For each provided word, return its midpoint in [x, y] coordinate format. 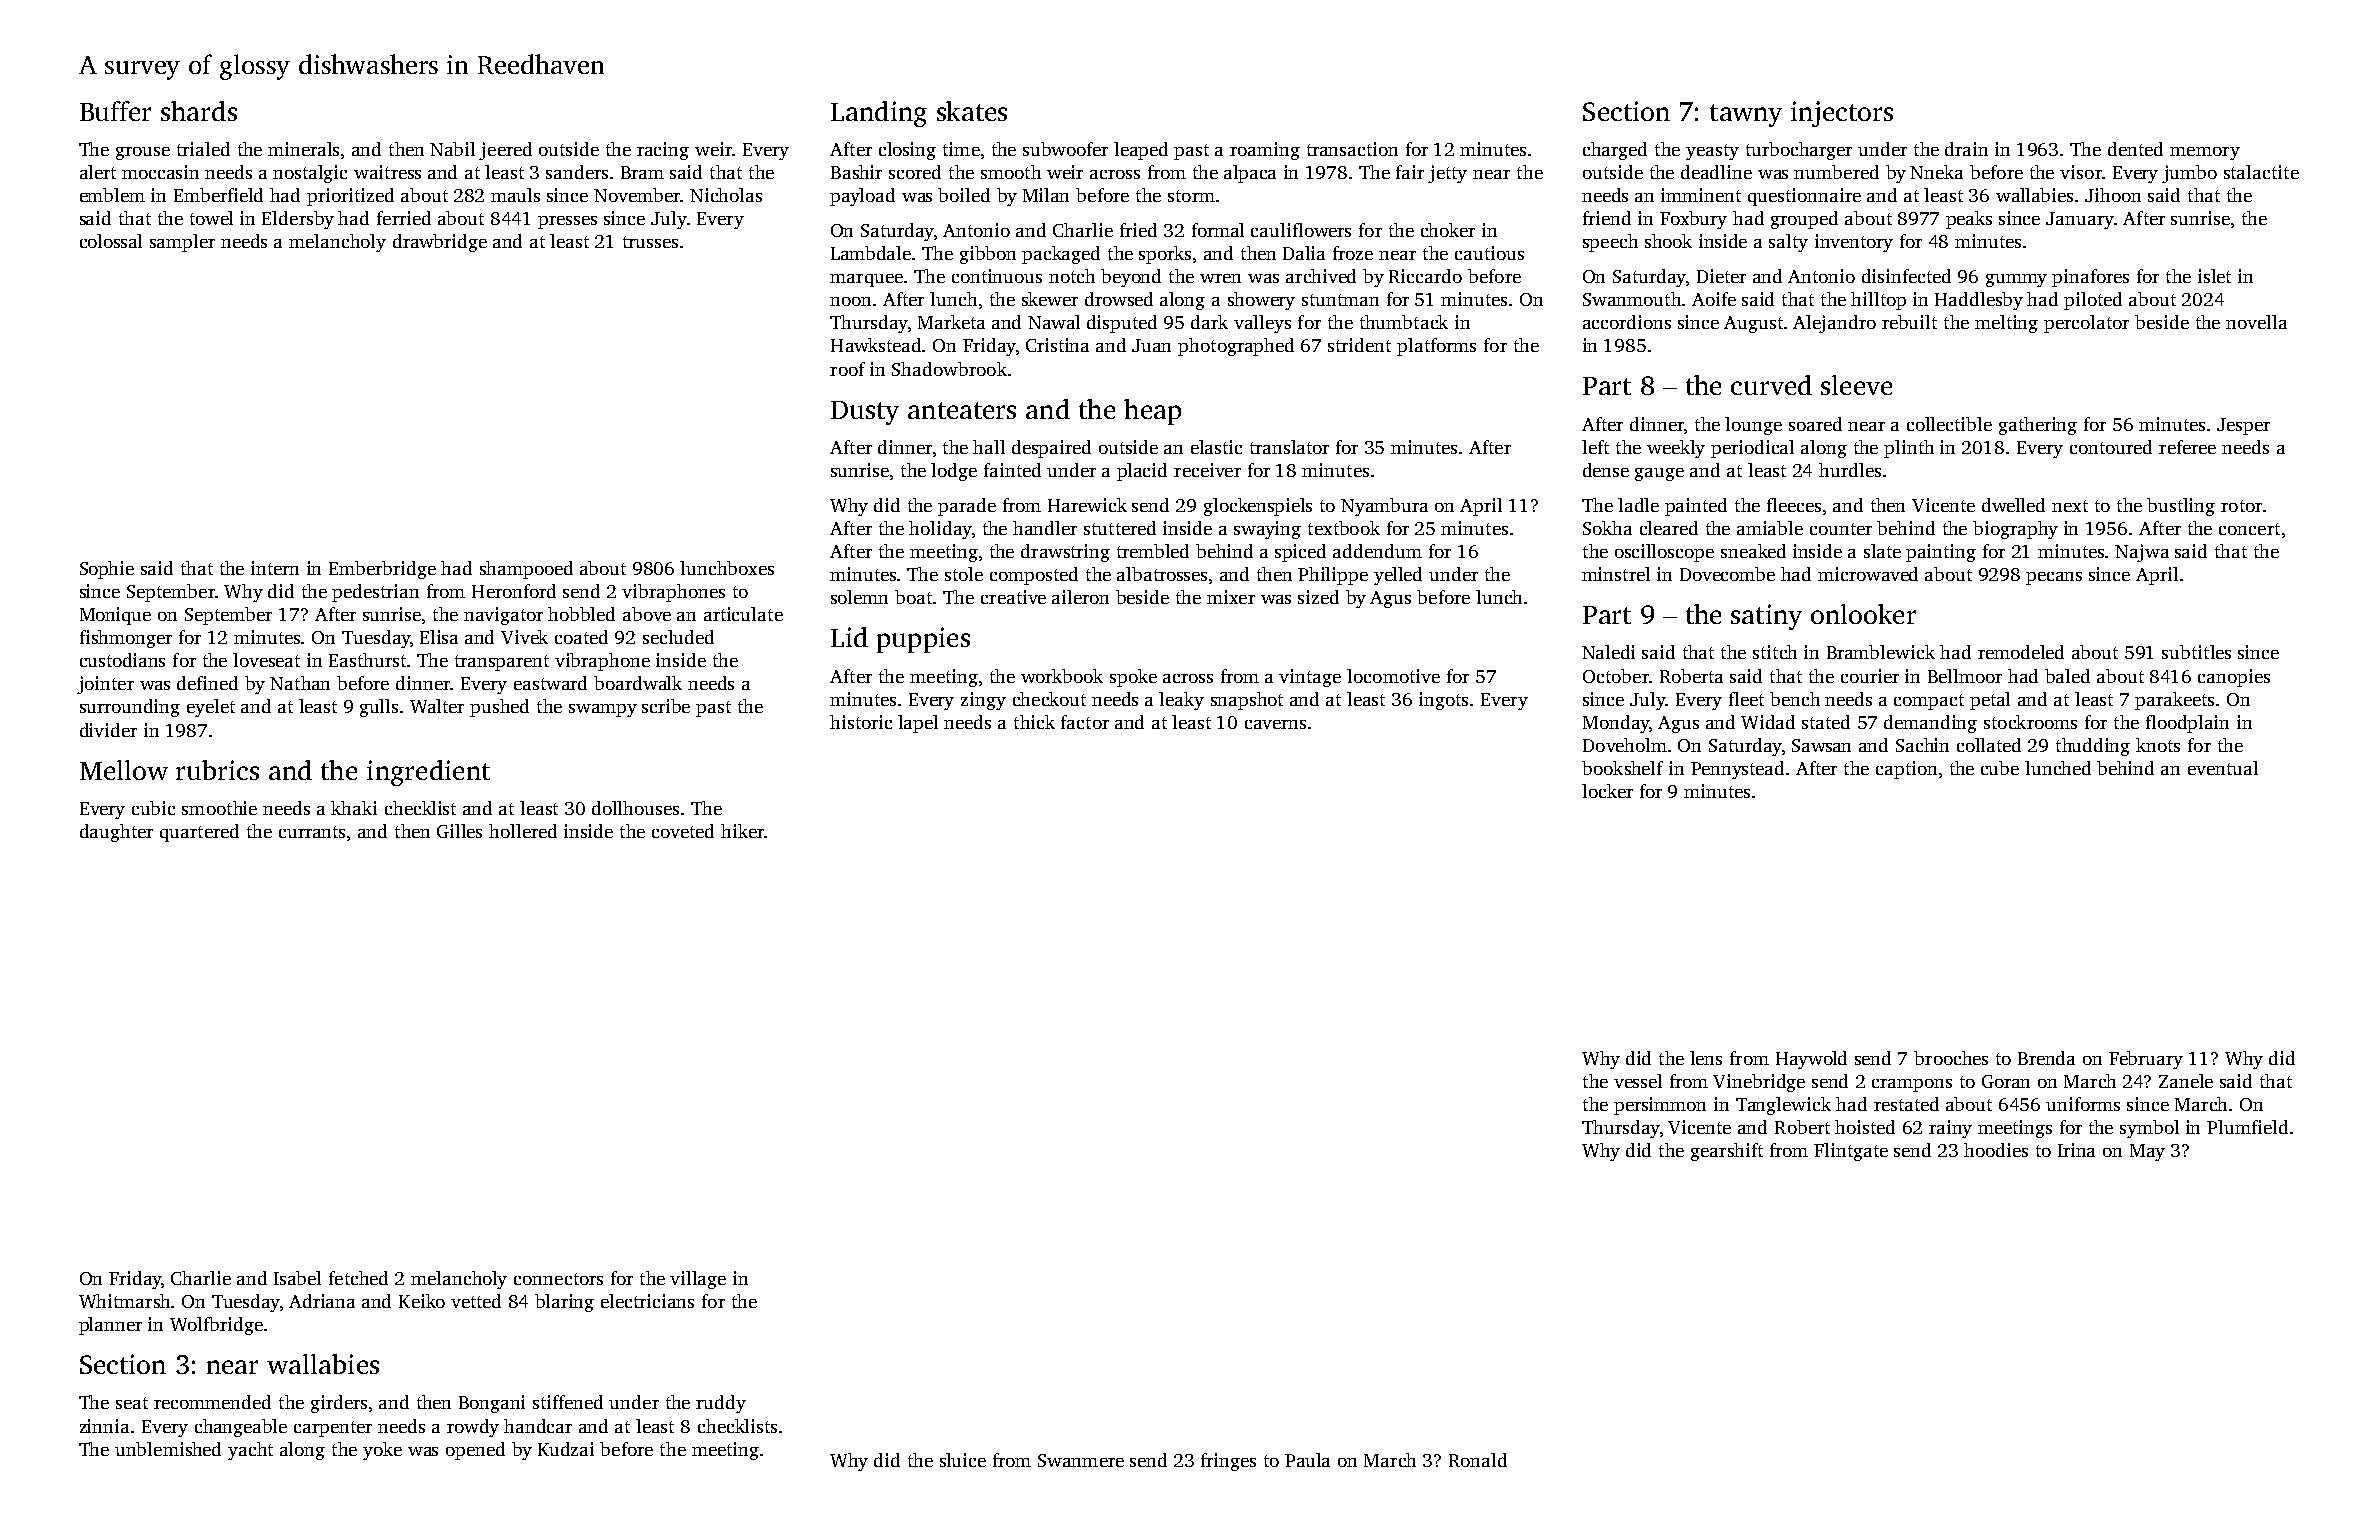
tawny [1746, 115]
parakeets [2174, 701]
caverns [1275, 724]
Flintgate [1851, 1152]
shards [199, 111]
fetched [358, 1278]
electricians [647, 1301]
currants [312, 832]
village [698, 1280]
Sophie [107, 570]
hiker [742, 831]
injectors [1842, 114]
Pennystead [1737, 770]
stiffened [568, 1402]
